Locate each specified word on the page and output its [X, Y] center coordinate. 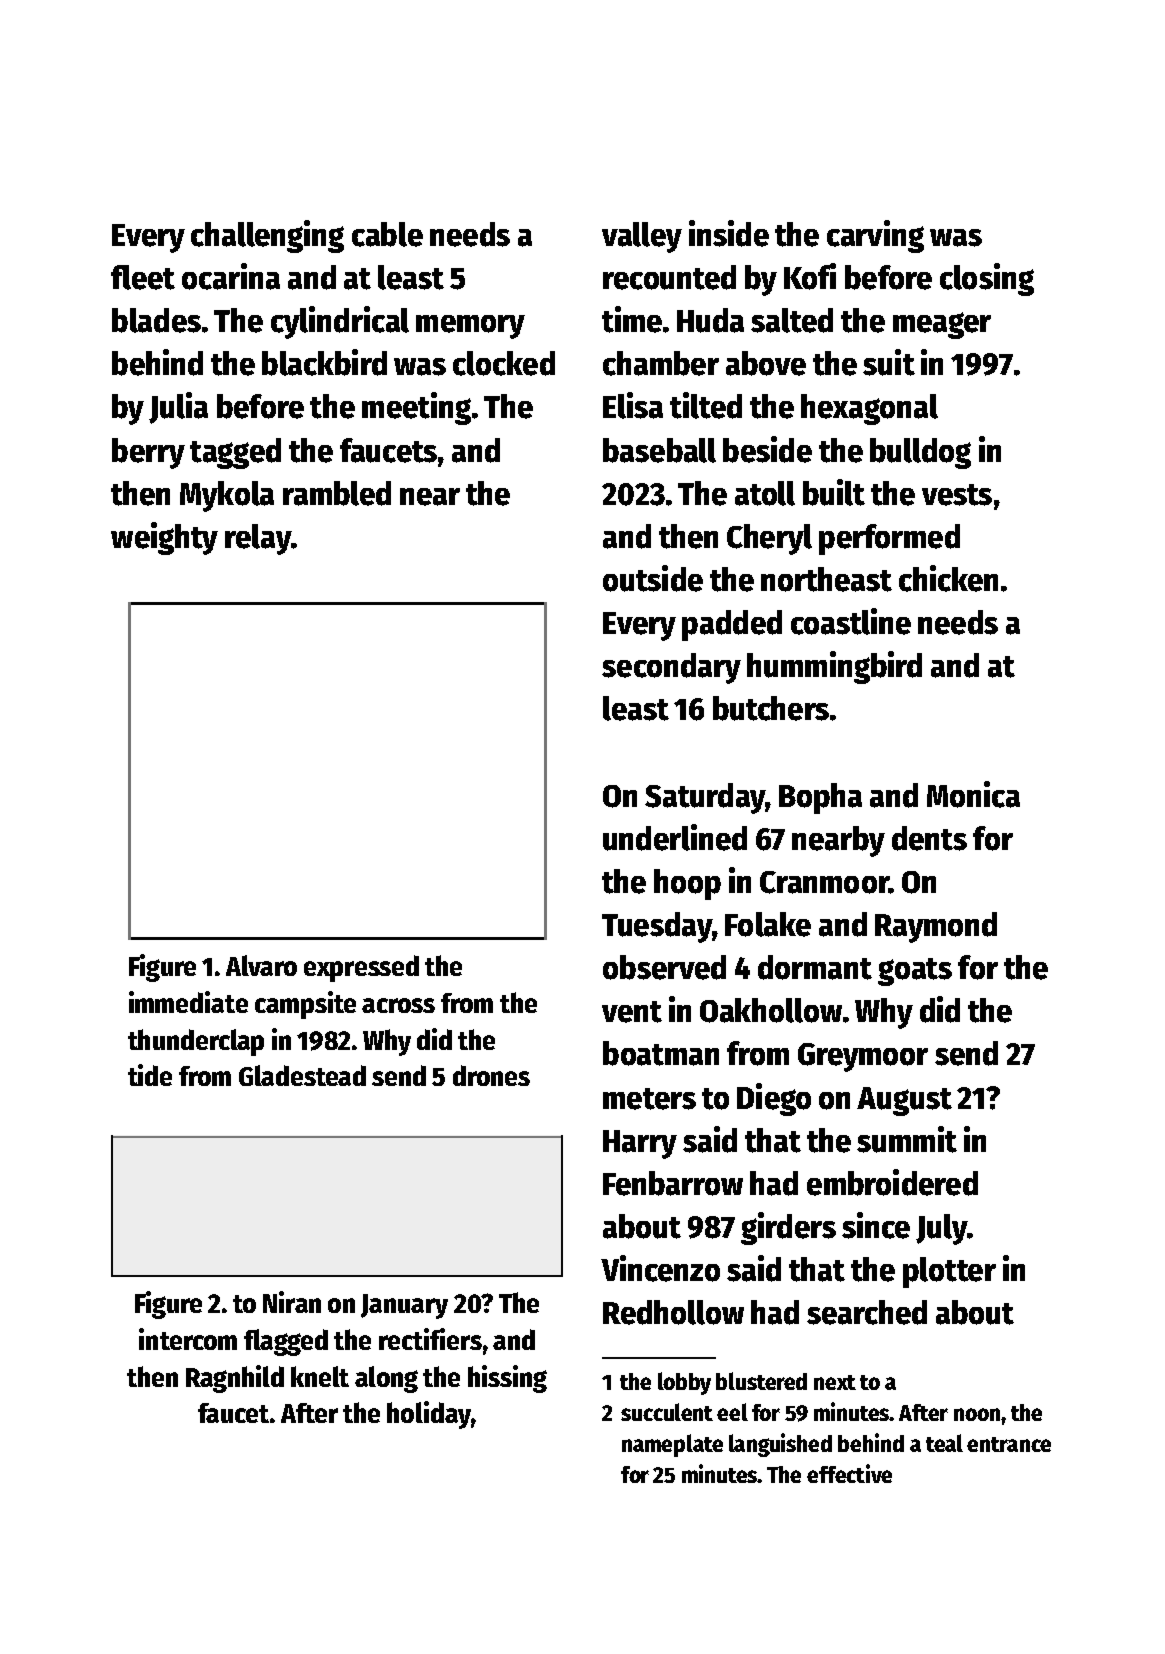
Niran [292, 1302]
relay [258, 539]
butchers [771, 708]
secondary [671, 668]
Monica [973, 794]
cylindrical [340, 322]
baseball [659, 450]
